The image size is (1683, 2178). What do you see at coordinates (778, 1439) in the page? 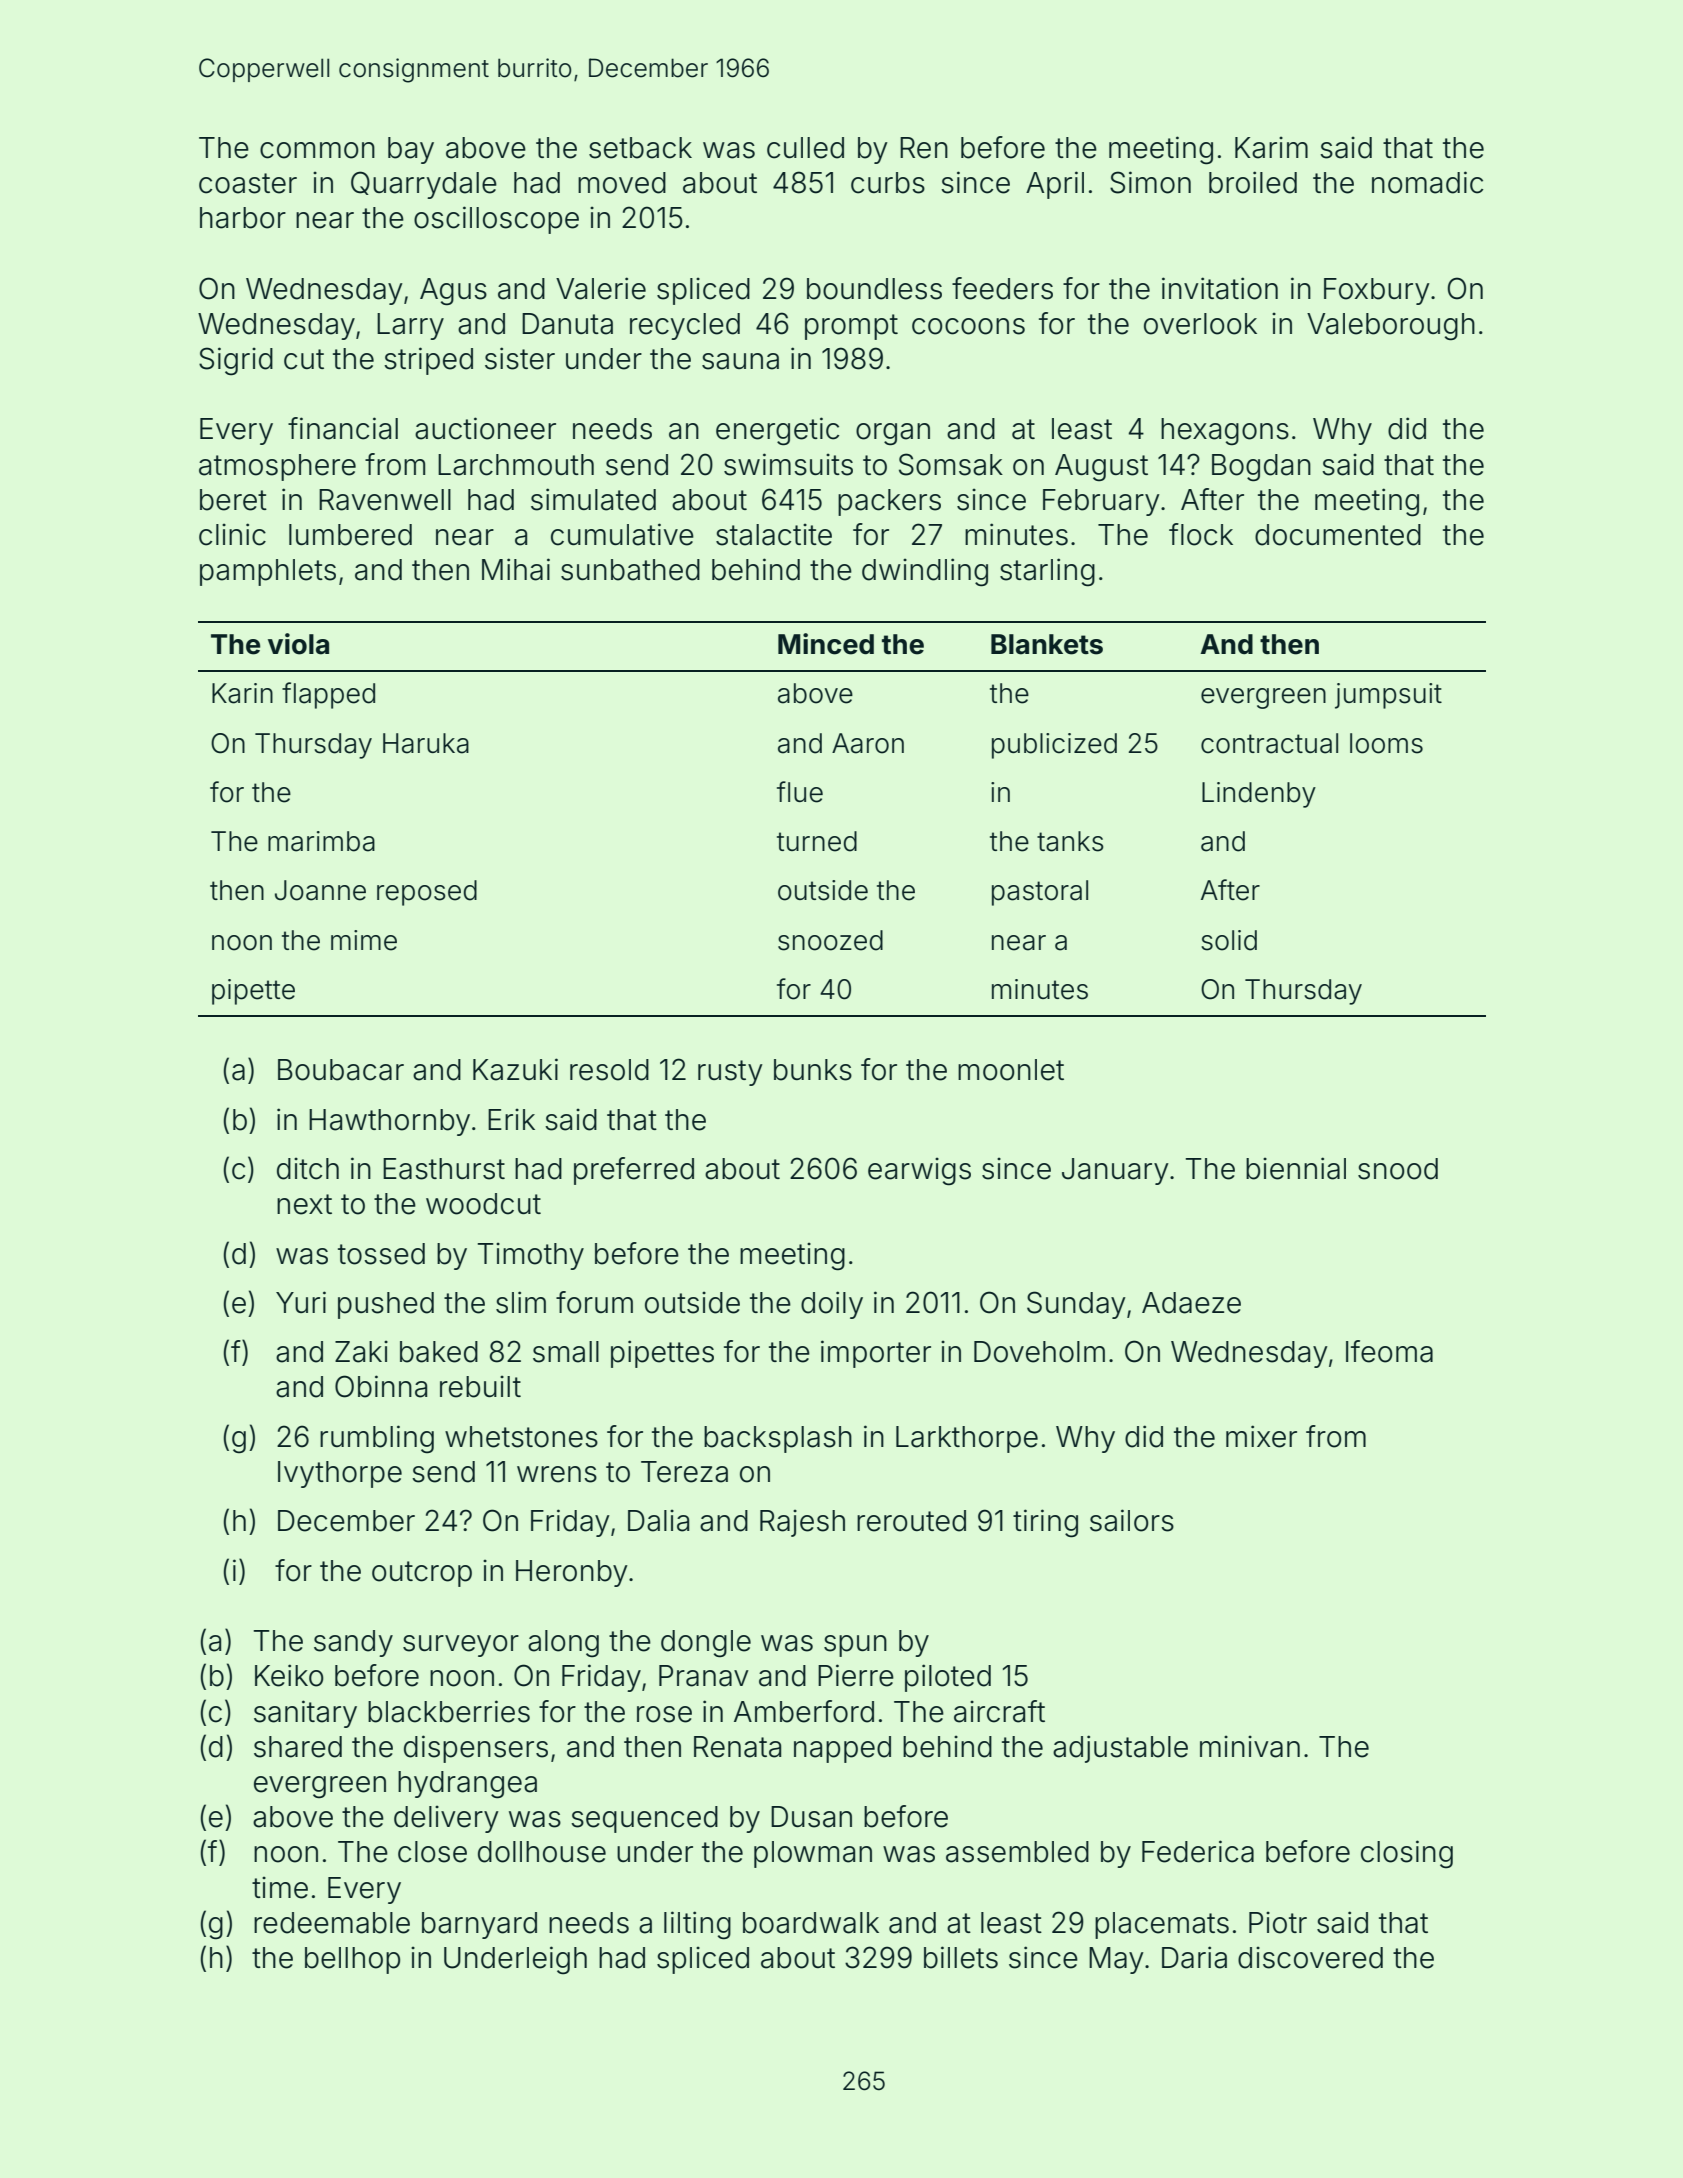
I see `backsplash` at bounding box center [778, 1439].
